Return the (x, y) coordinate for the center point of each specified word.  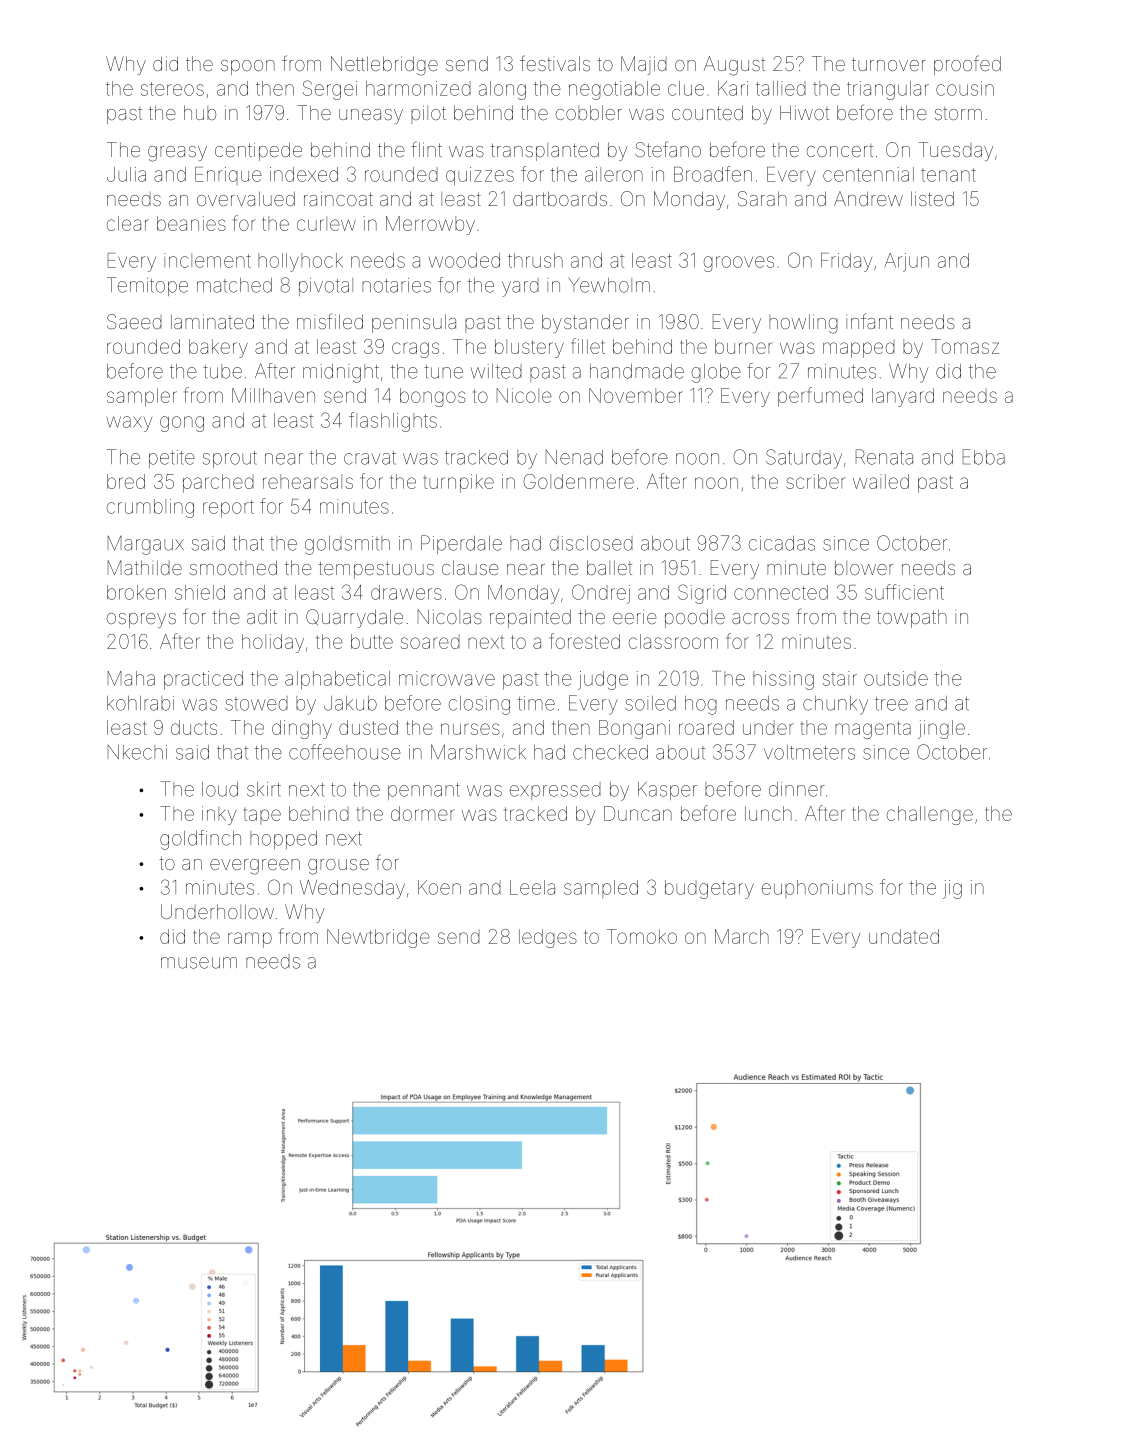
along (502, 90)
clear (128, 223)
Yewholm (609, 285)
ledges (548, 938)
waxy (129, 424)
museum (199, 963)
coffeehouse (344, 752)
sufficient (904, 592)
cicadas (782, 543)
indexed (304, 174)
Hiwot (804, 112)
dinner (797, 789)
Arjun (907, 262)
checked (610, 752)
